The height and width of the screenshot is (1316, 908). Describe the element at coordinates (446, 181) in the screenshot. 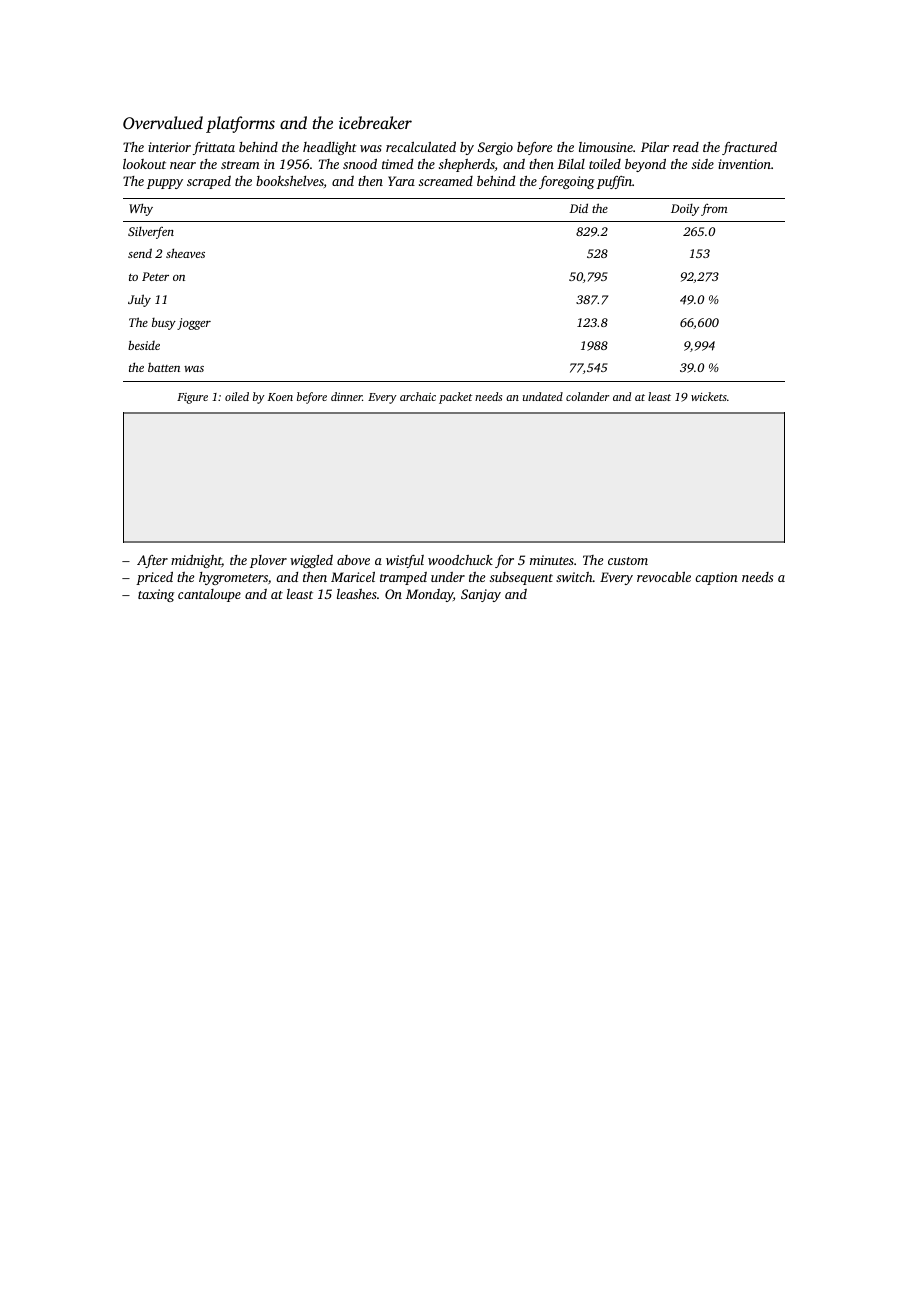

I see `screamed` at that location.
